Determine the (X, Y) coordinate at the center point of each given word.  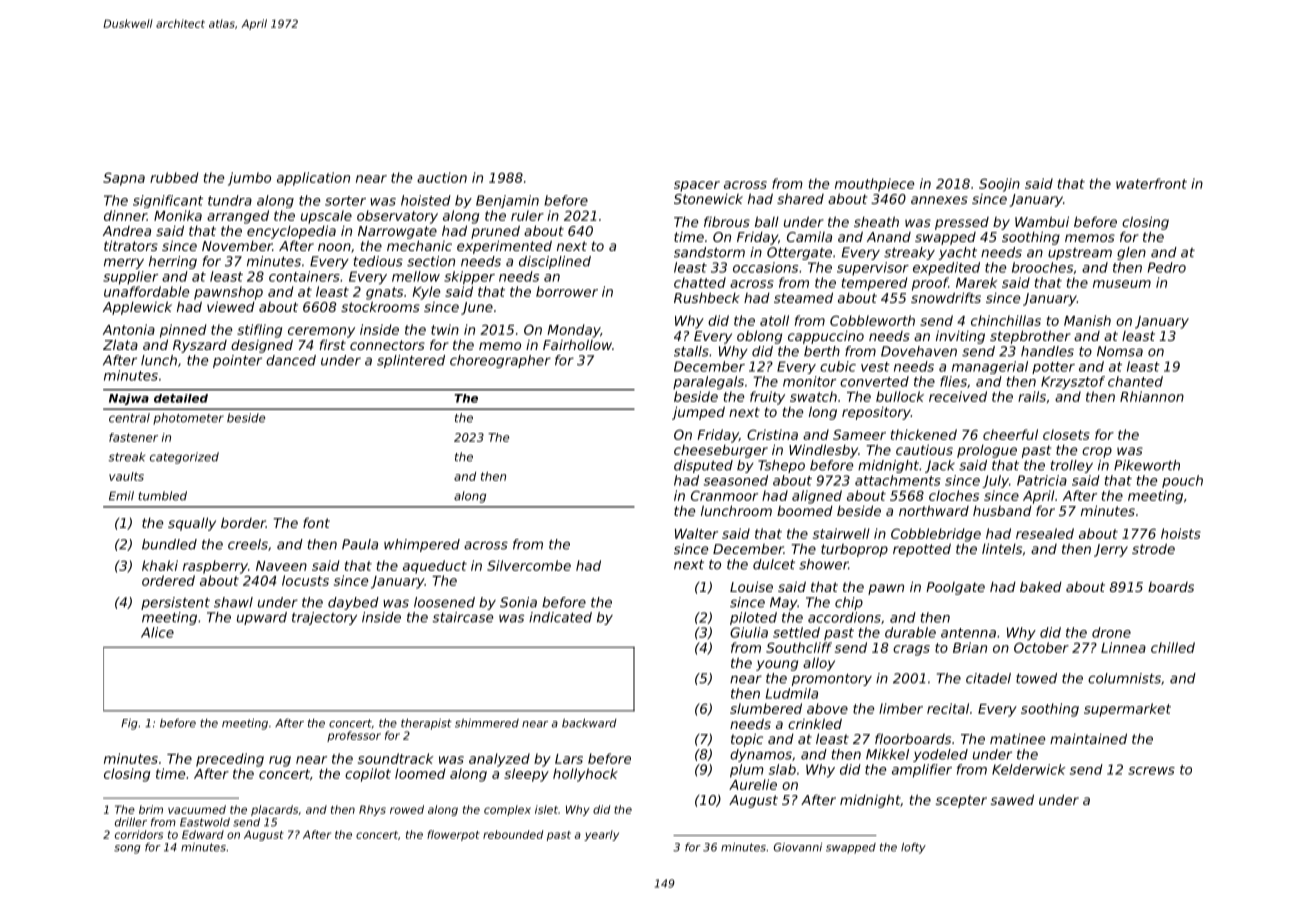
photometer (188, 419)
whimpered (422, 545)
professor (354, 736)
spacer (697, 186)
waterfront (1151, 183)
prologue (987, 451)
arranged (238, 217)
